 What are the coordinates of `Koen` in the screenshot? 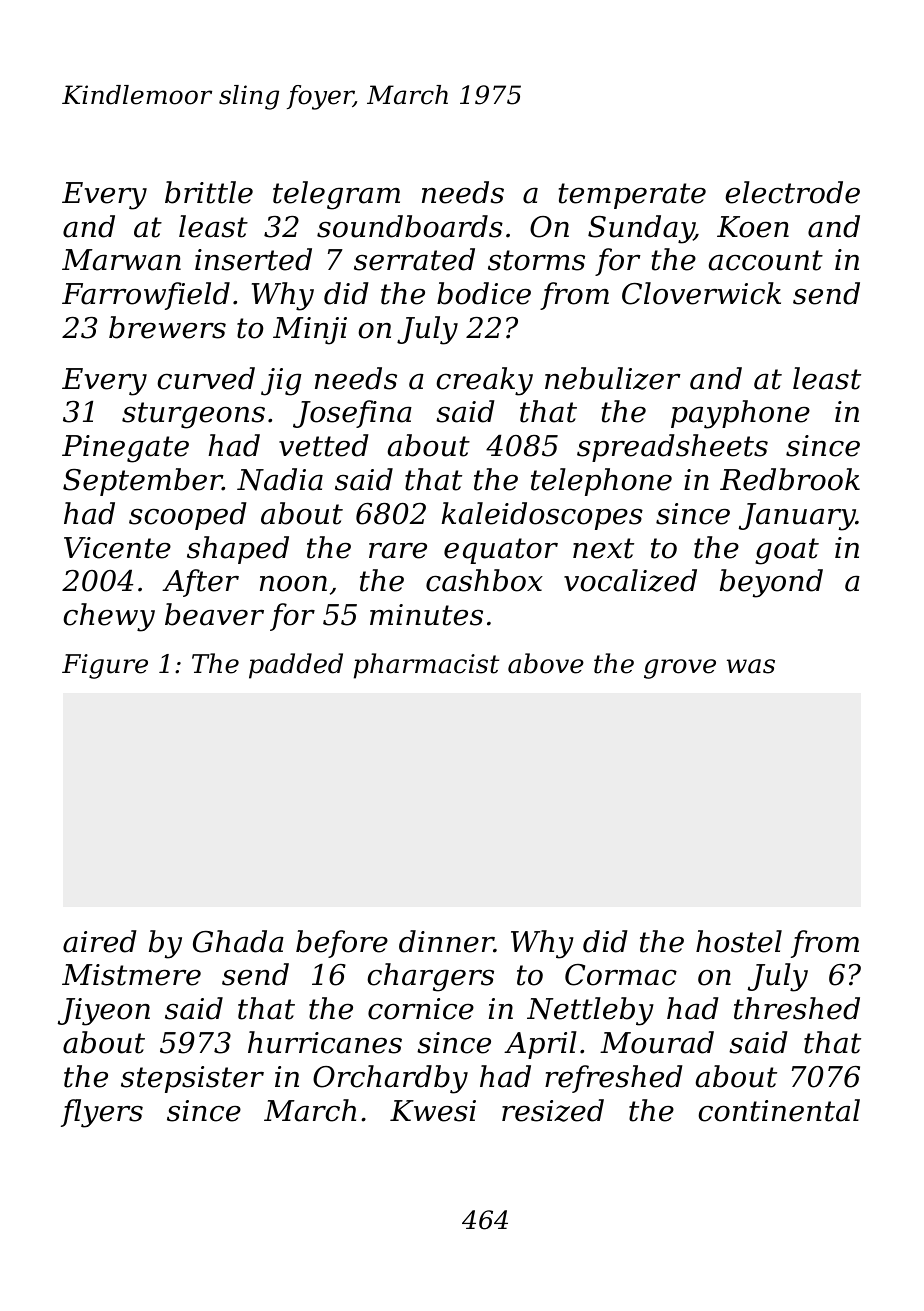 It's located at (753, 227).
